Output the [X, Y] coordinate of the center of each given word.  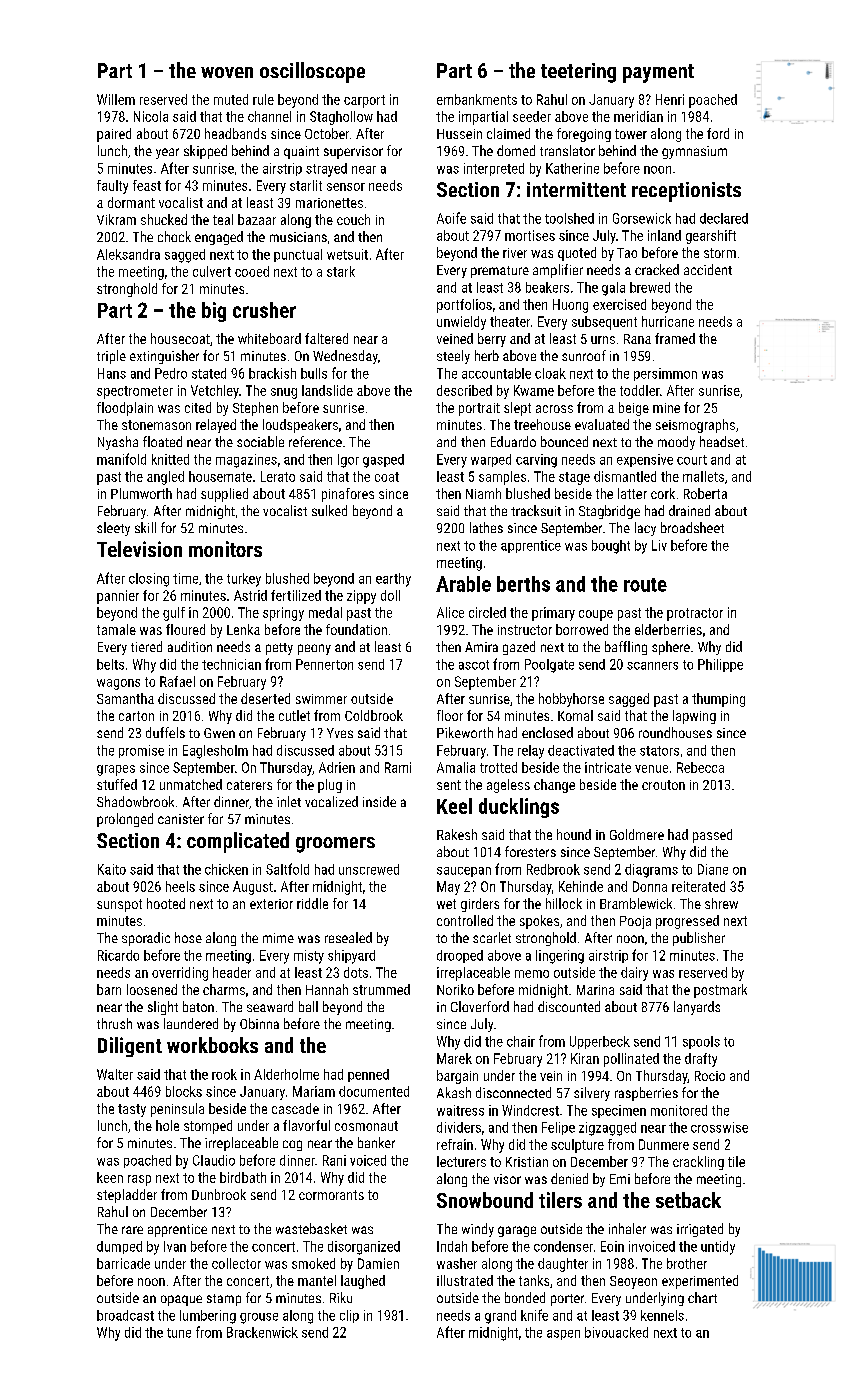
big [214, 312]
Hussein [459, 134]
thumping [718, 700]
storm [720, 253]
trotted [498, 767]
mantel [317, 1280]
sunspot [119, 905]
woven [227, 72]
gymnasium [694, 152]
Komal [575, 715]
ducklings [519, 808]
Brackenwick [262, 1332]
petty [279, 649]
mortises [530, 235]
